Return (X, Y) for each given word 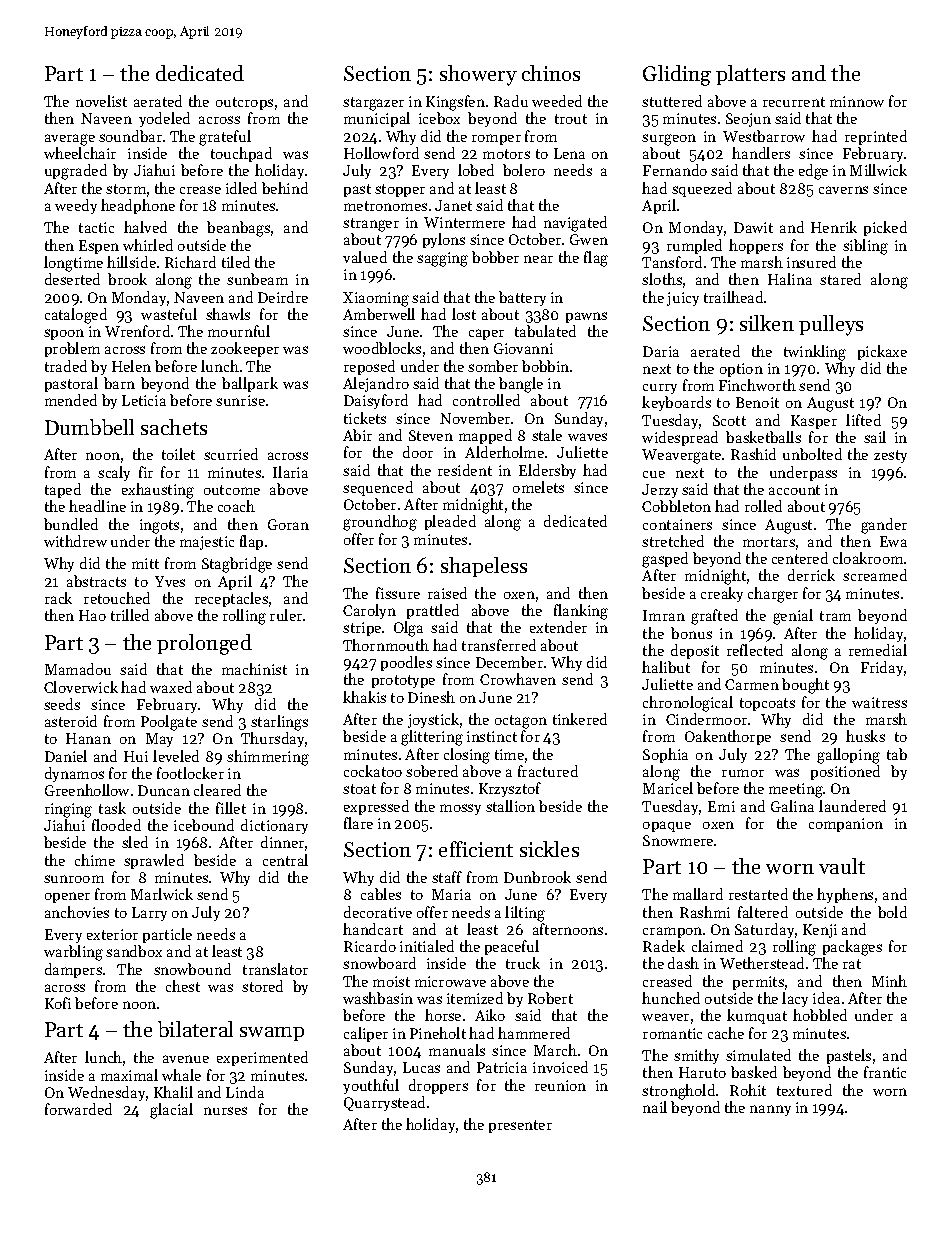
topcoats (767, 704)
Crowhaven (518, 679)
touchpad (241, 154)
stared (840, 279)
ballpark (250, 384)
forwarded (78, 1109)
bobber (495, 257)
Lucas (421, 1067)
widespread (680, 438)
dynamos (74, 774)
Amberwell (379, 314)
